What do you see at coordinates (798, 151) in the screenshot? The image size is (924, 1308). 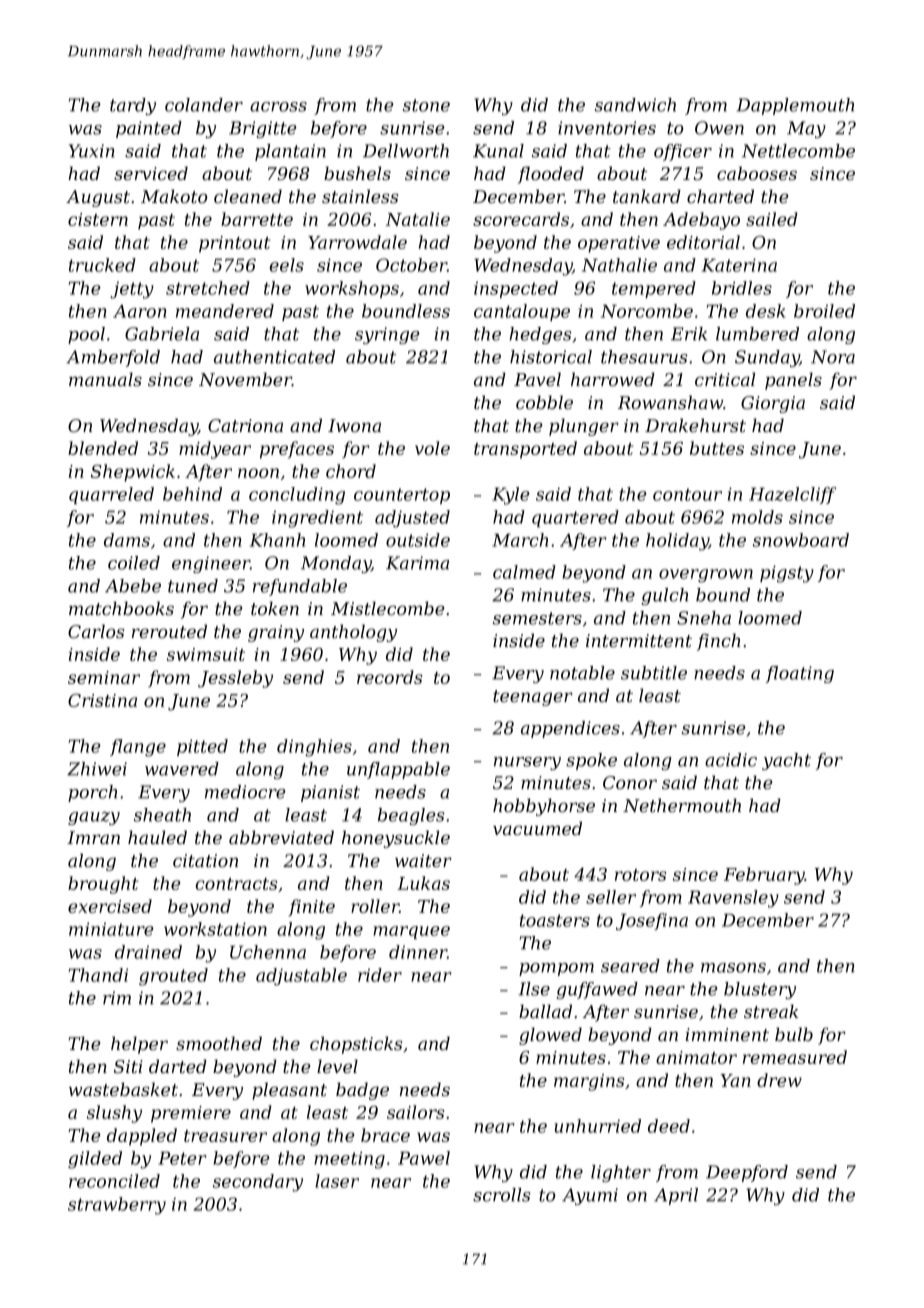 I see `Nettlecombe` at bounding box center [798, 151].
